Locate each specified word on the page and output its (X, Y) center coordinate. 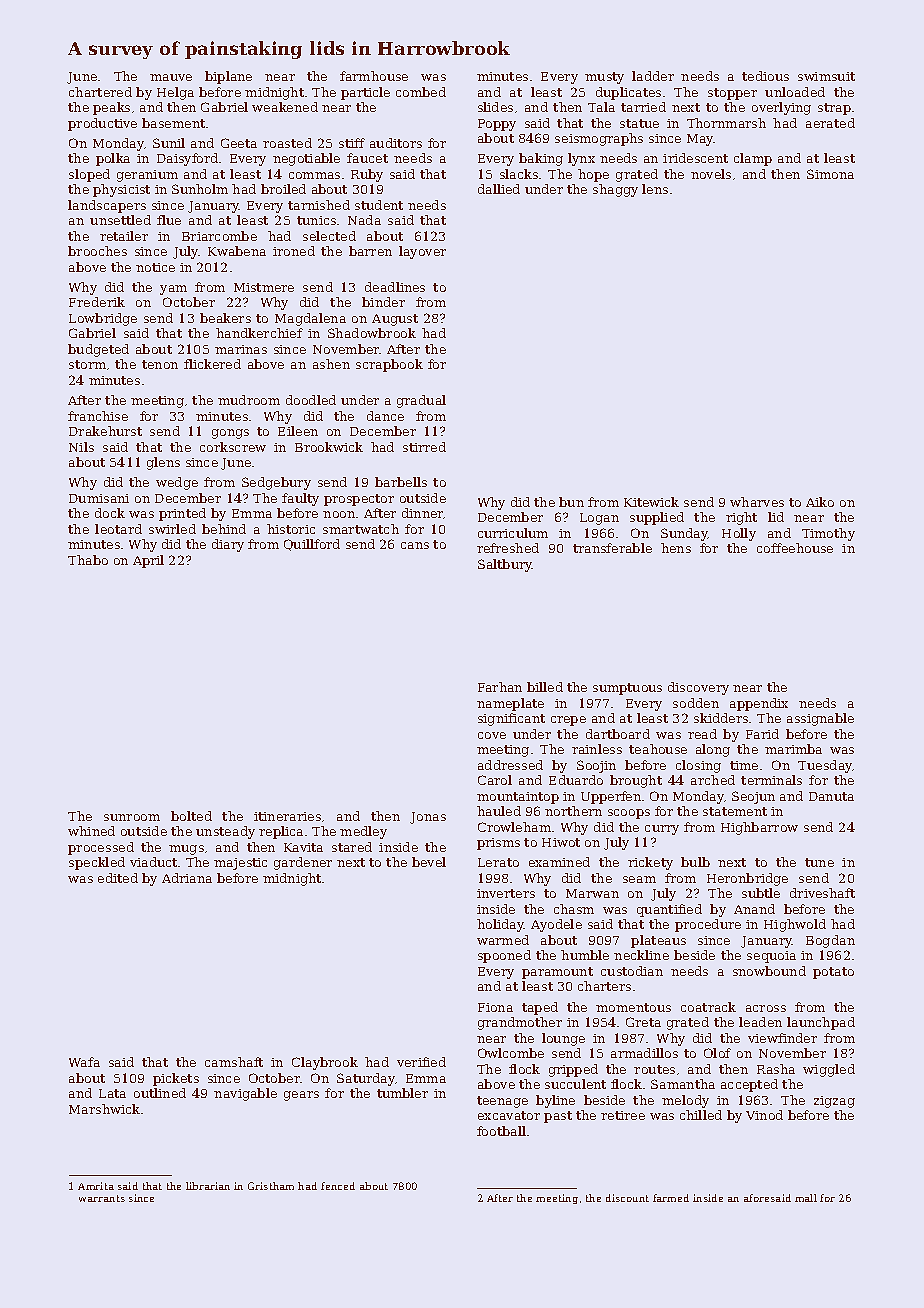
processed (101, 848)
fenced (338, 1186)
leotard (118, 529)
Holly (739, 534)
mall (806, 1198)
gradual (421, 401)
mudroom (249, 400)
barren (370, 251)
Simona (830, 174)
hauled (499, 811)
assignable (820, 719)
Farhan (500, 687)
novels (711, 174)
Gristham (271, 1186)
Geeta (239, 143)
